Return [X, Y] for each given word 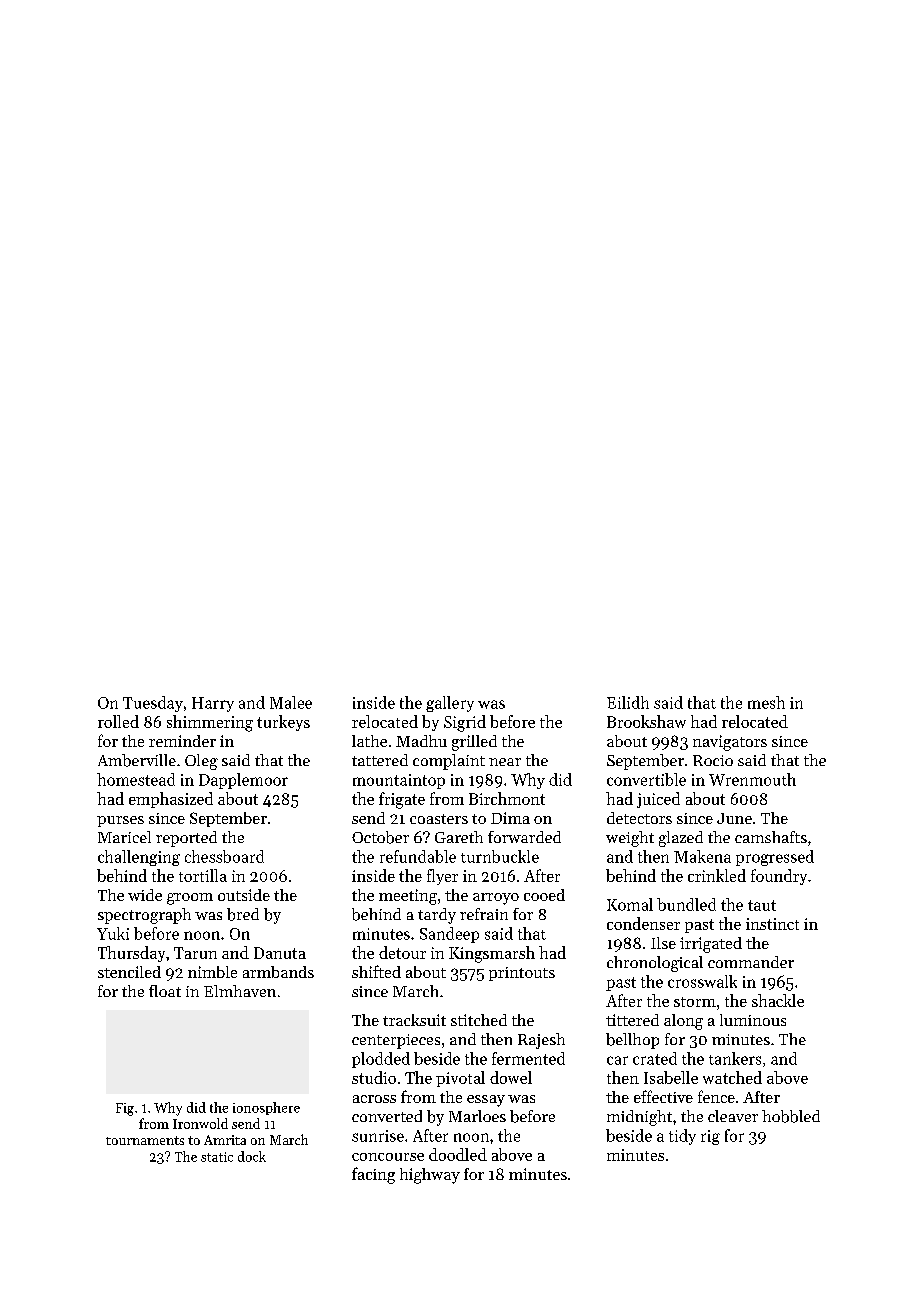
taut [762, 905]
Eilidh [628, 702]
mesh [766, 702]
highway [430, 1176]
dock [252, 1156]
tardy [437, 916]
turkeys [283, 723]
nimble [212, 972]
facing [373, 1175]
